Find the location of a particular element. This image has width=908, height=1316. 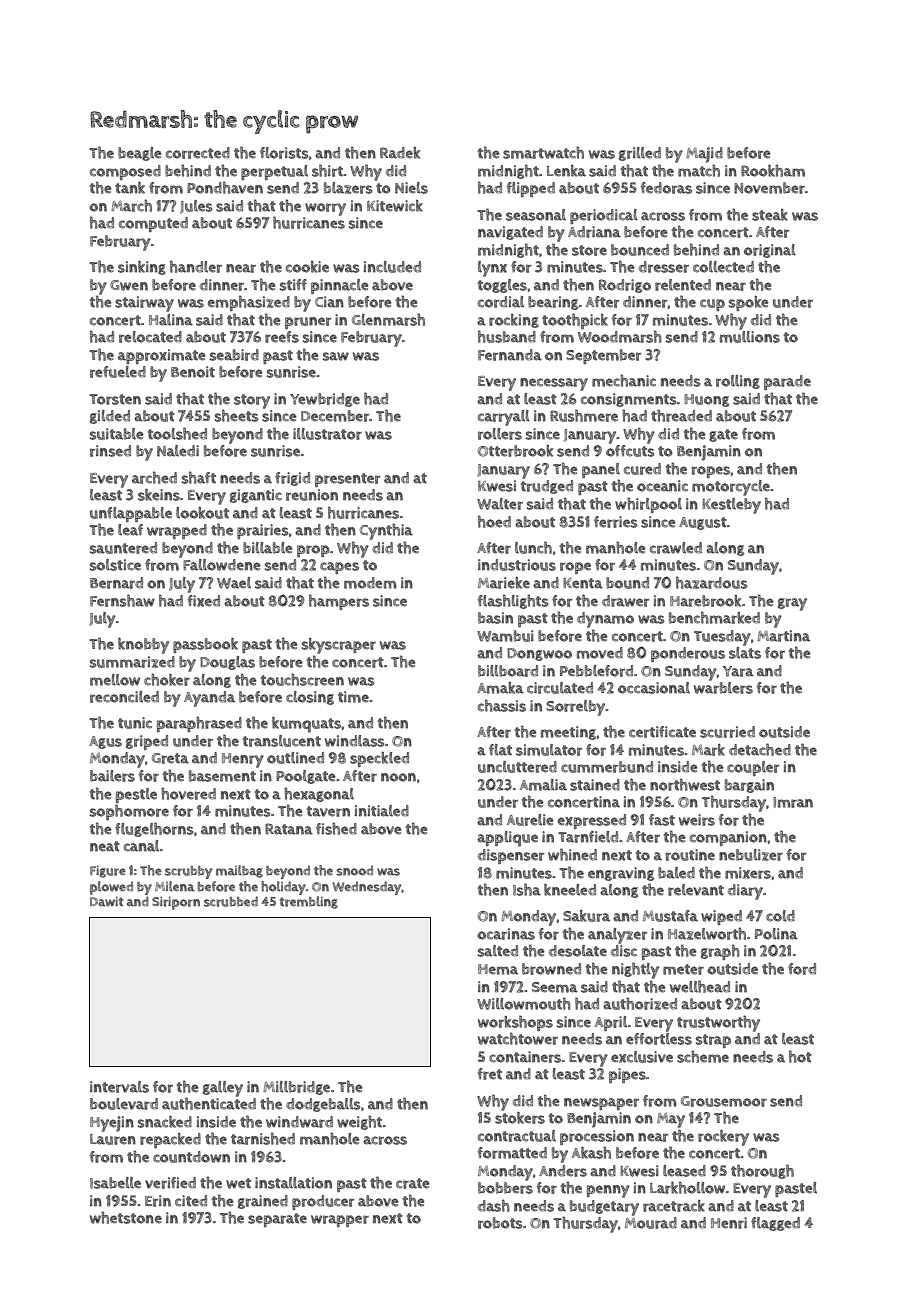

gray is located at coordinates (792, 604).
